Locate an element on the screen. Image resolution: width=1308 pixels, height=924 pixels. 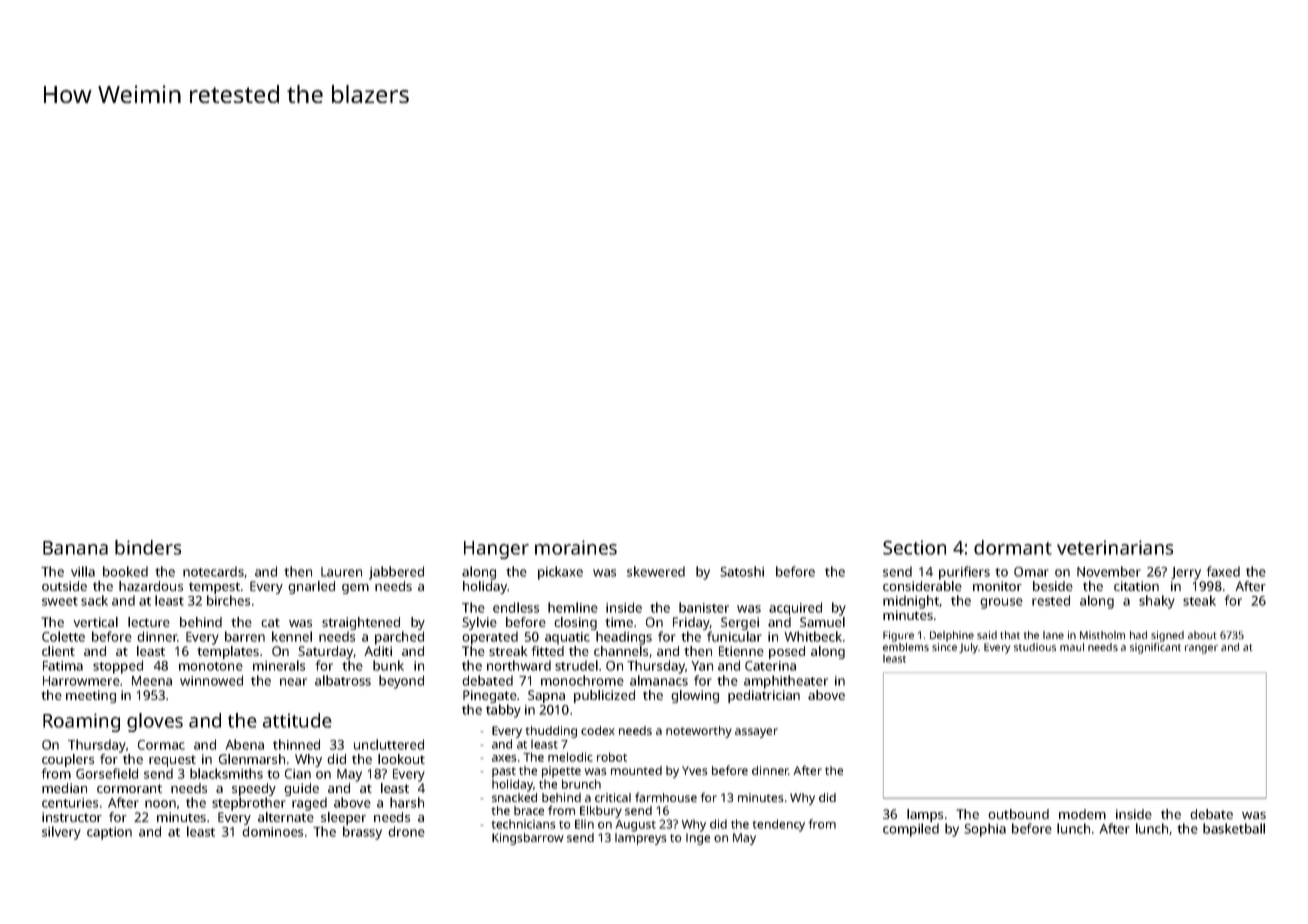
barren is located at coordinates (245, 636).
